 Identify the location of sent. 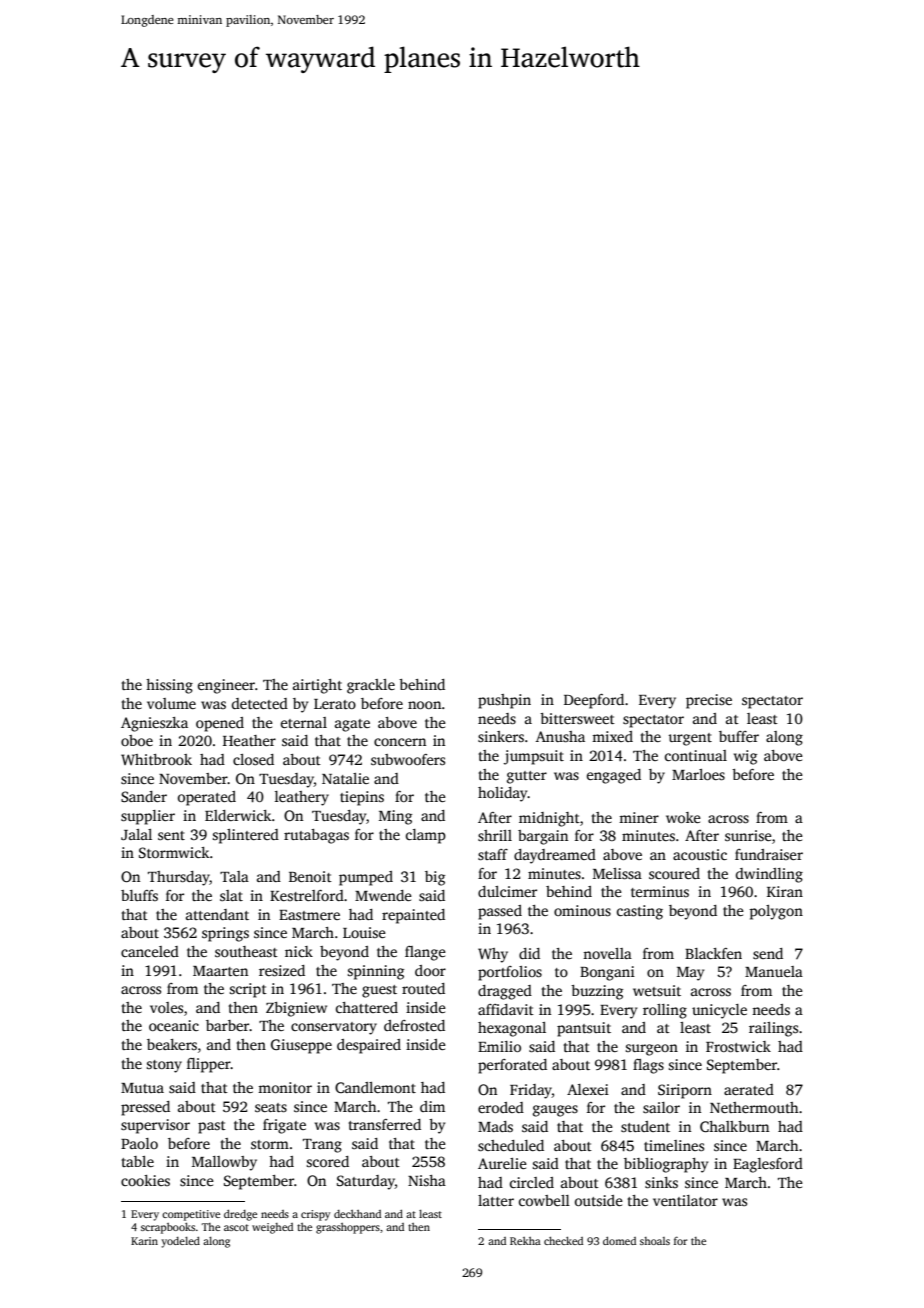
(171, 835).
